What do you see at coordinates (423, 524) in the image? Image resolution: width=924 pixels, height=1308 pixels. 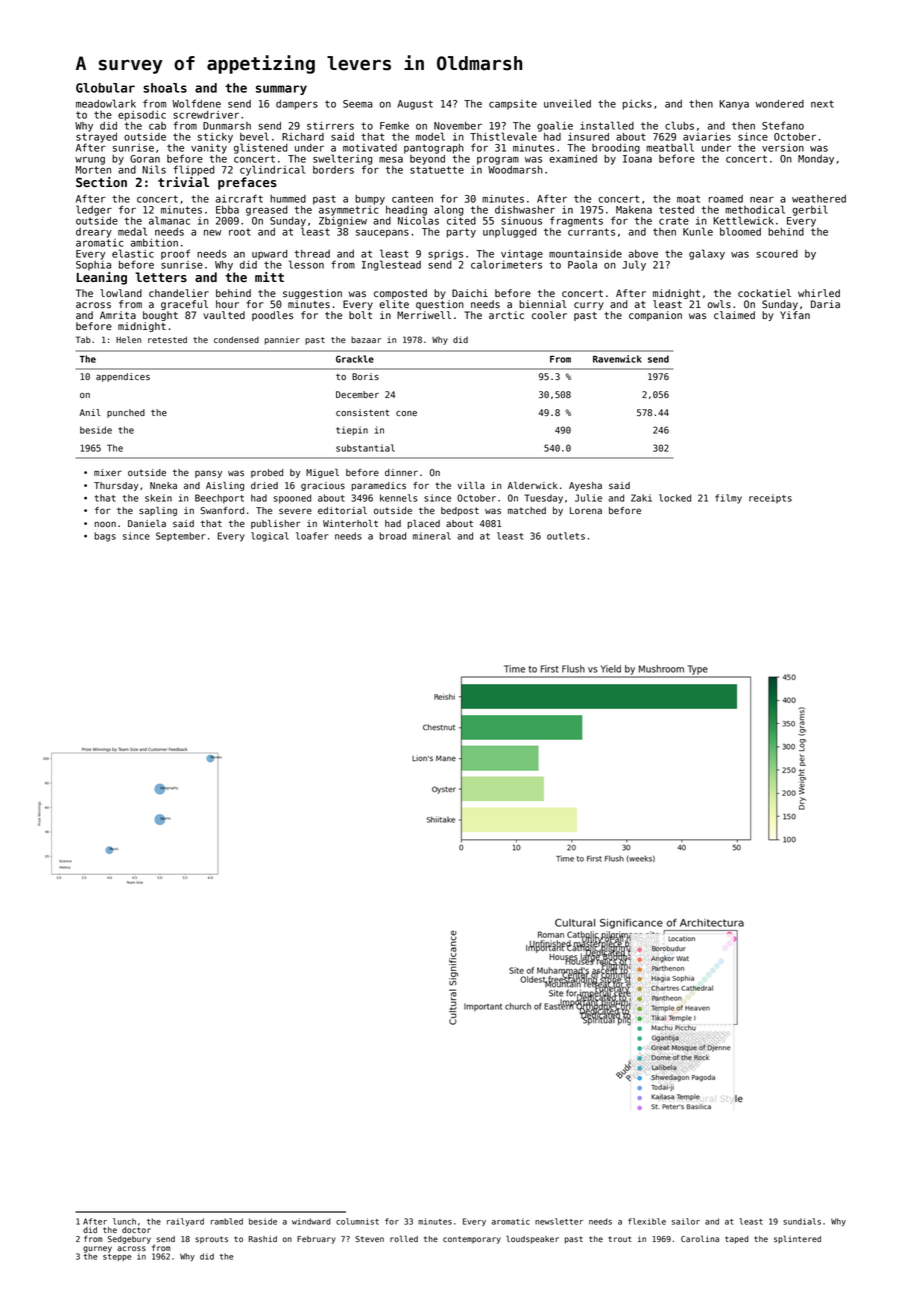 I see `placed` at bounding box center [423, 524].
